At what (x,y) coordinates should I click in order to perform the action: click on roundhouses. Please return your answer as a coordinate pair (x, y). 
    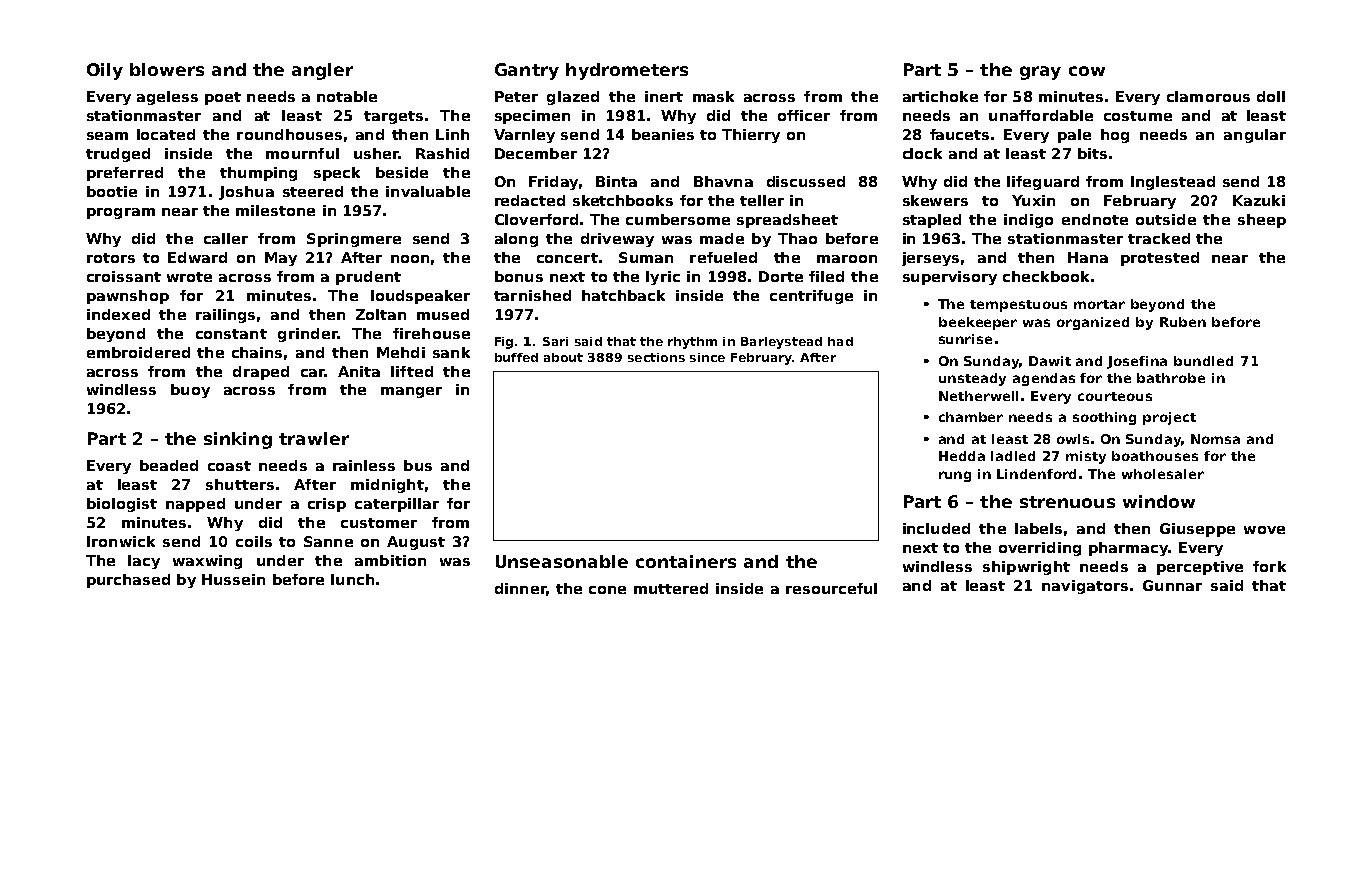
    Looking at the image, I should click on (289, 134).
